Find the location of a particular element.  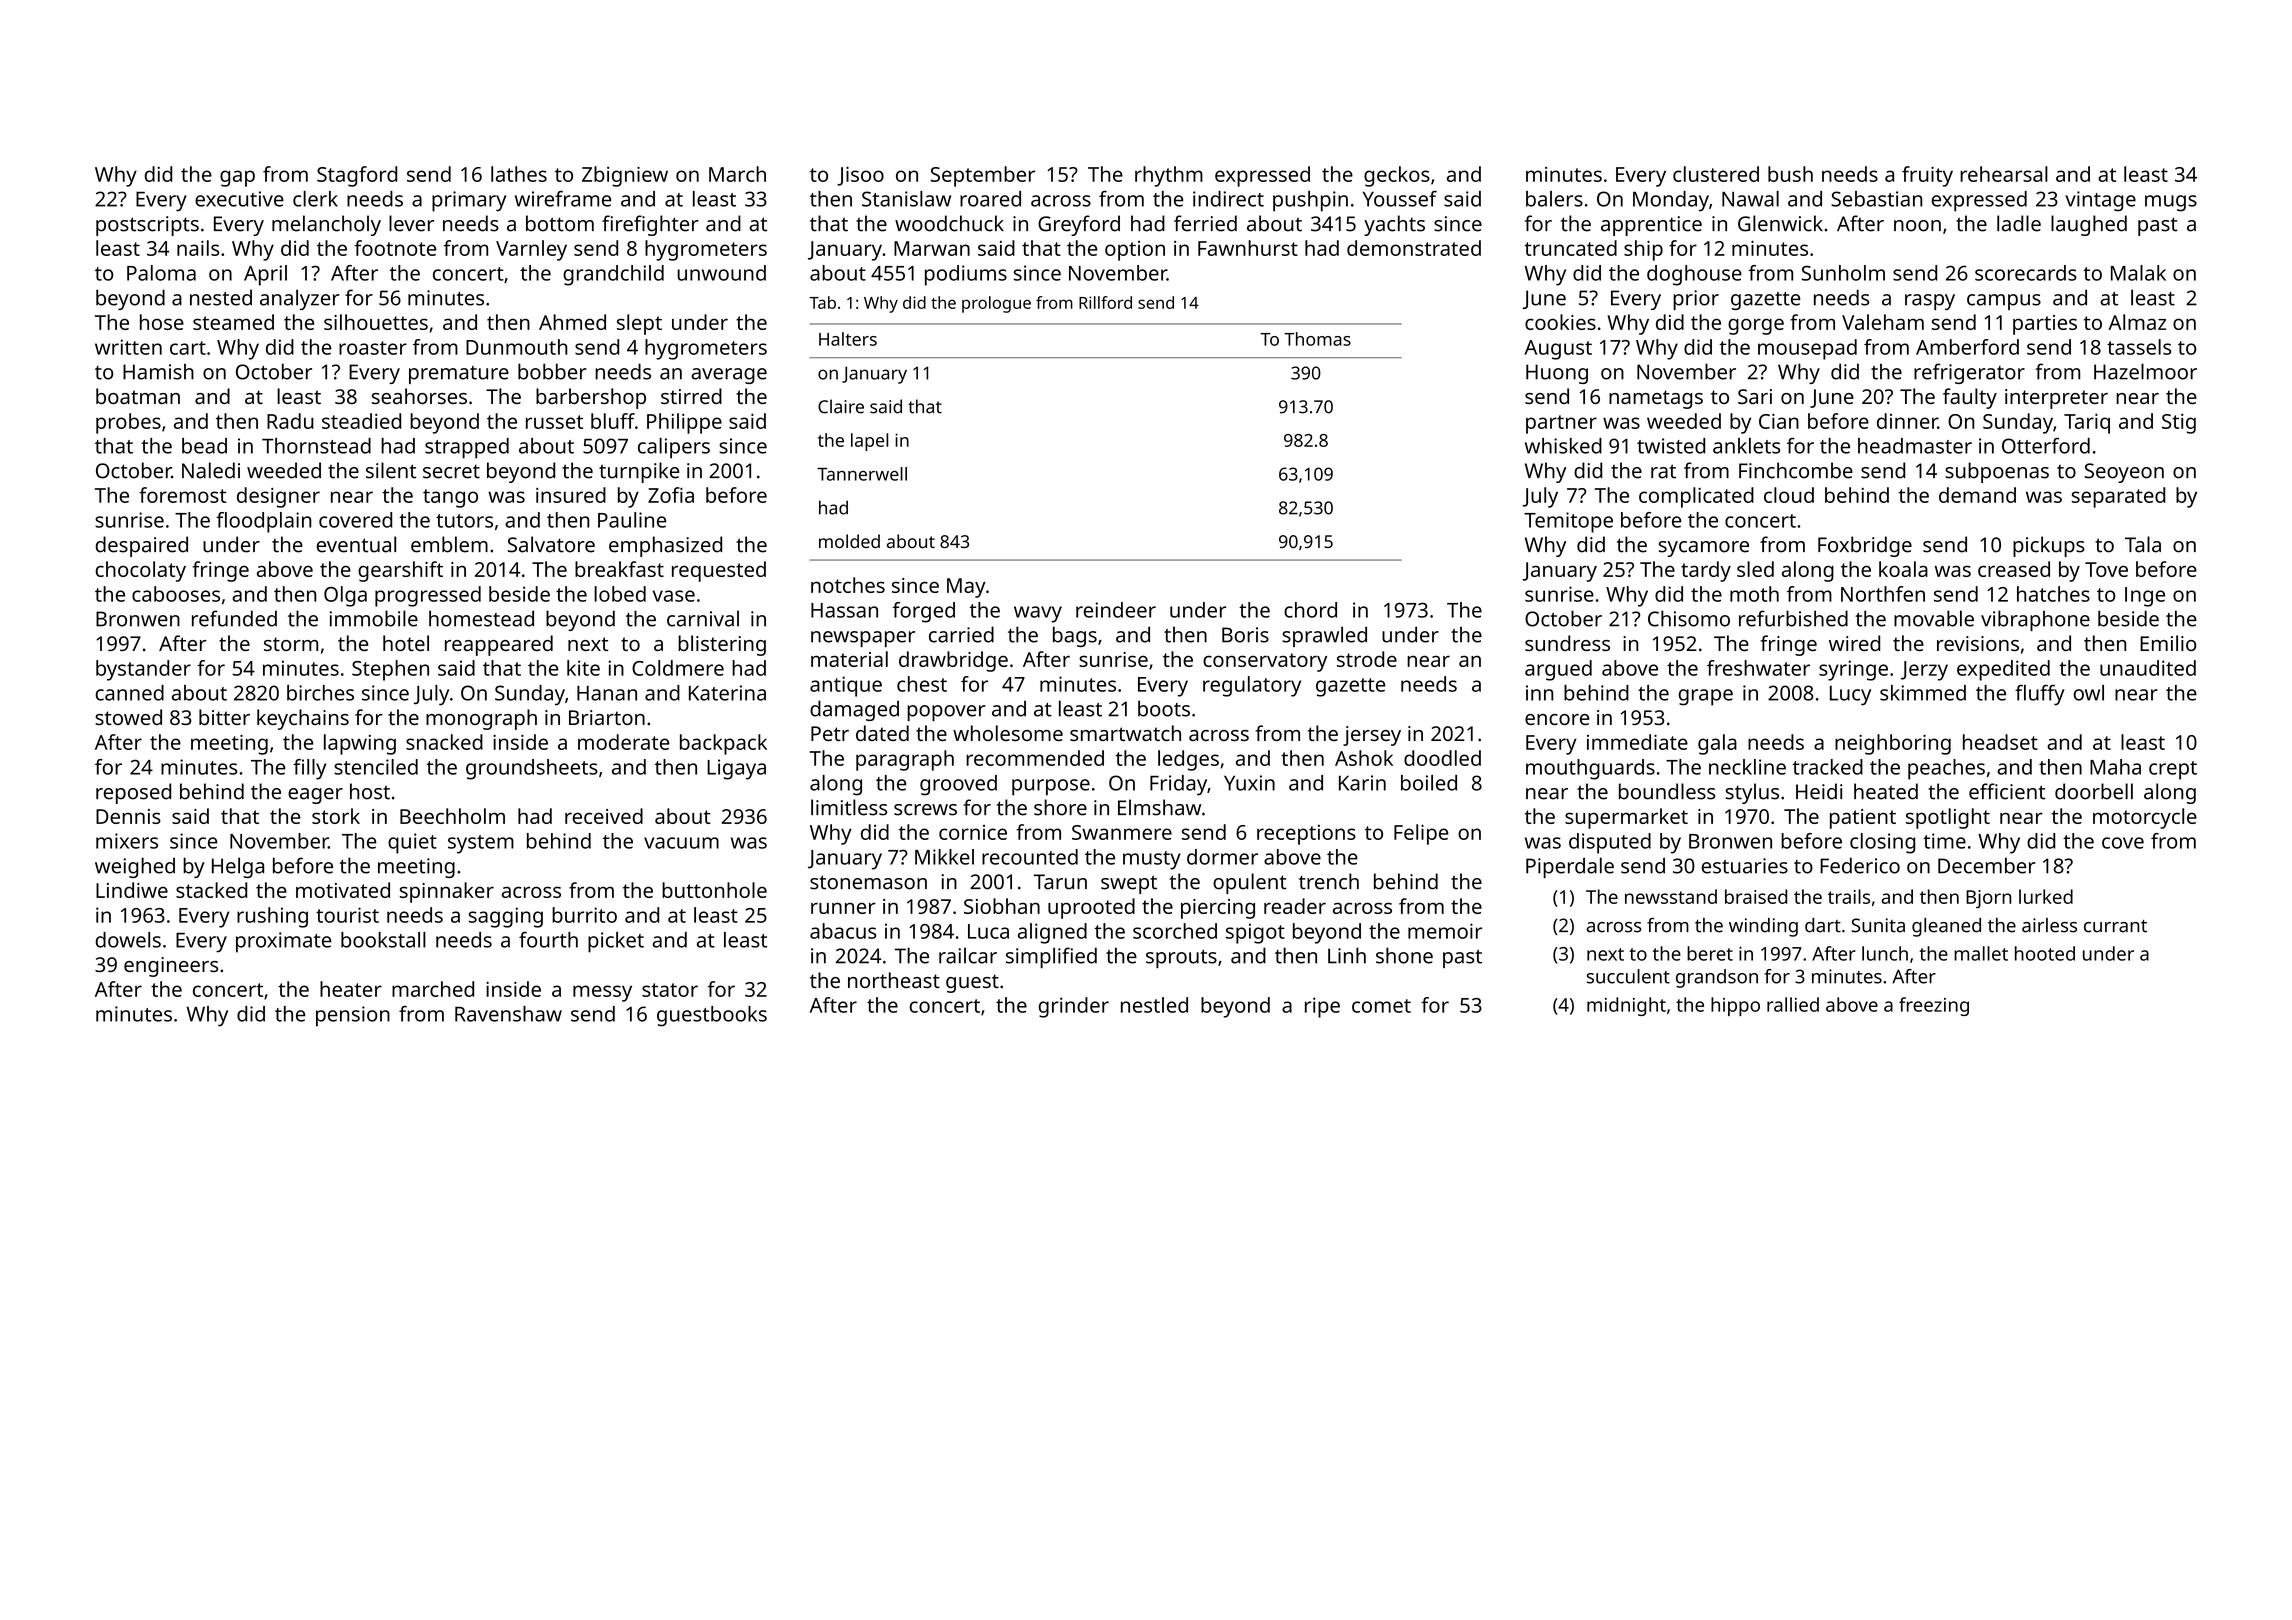

Seoyeon is located at coordinates (2124, 473).
